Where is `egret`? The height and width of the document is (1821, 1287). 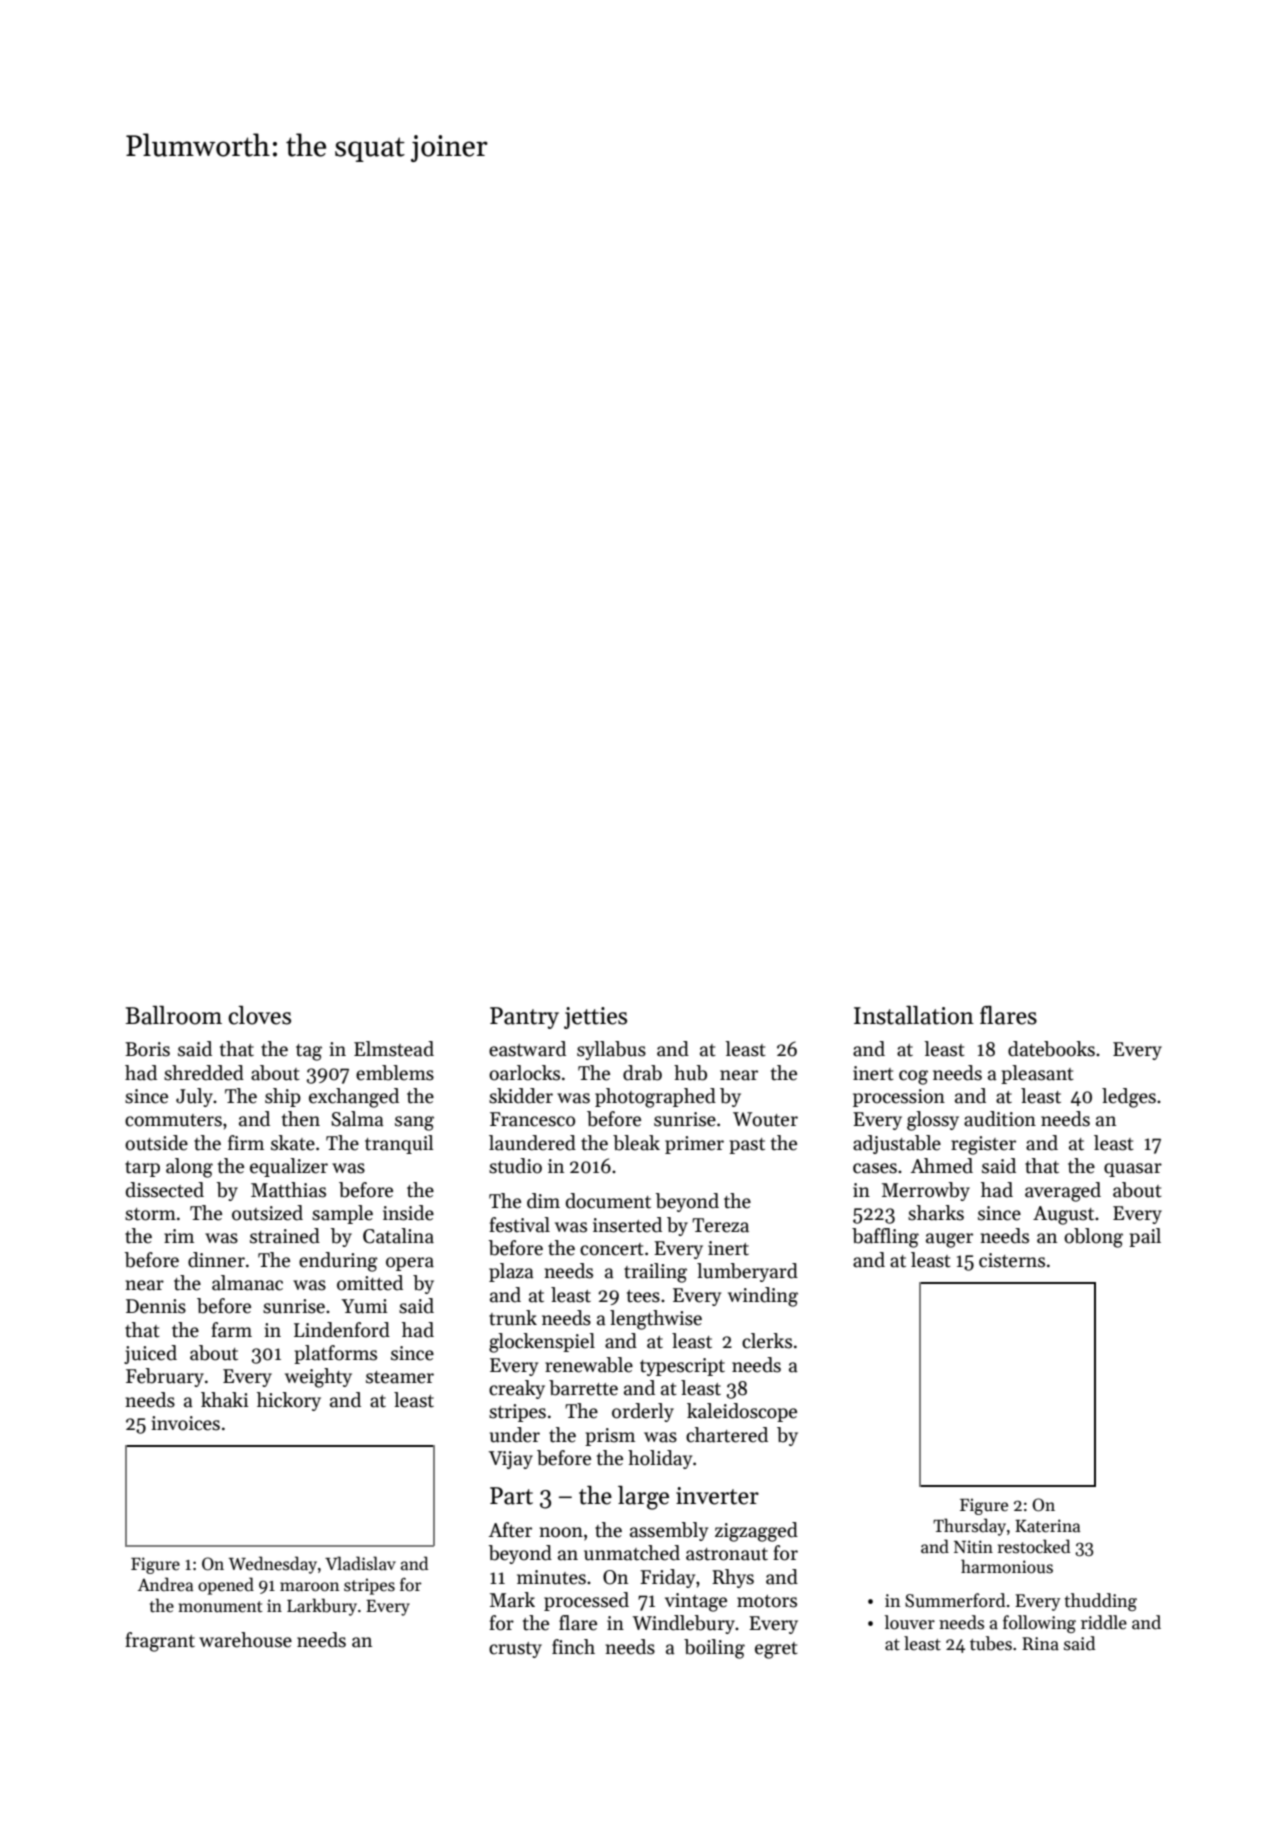
egret is located at coordinates (776, 1650).
